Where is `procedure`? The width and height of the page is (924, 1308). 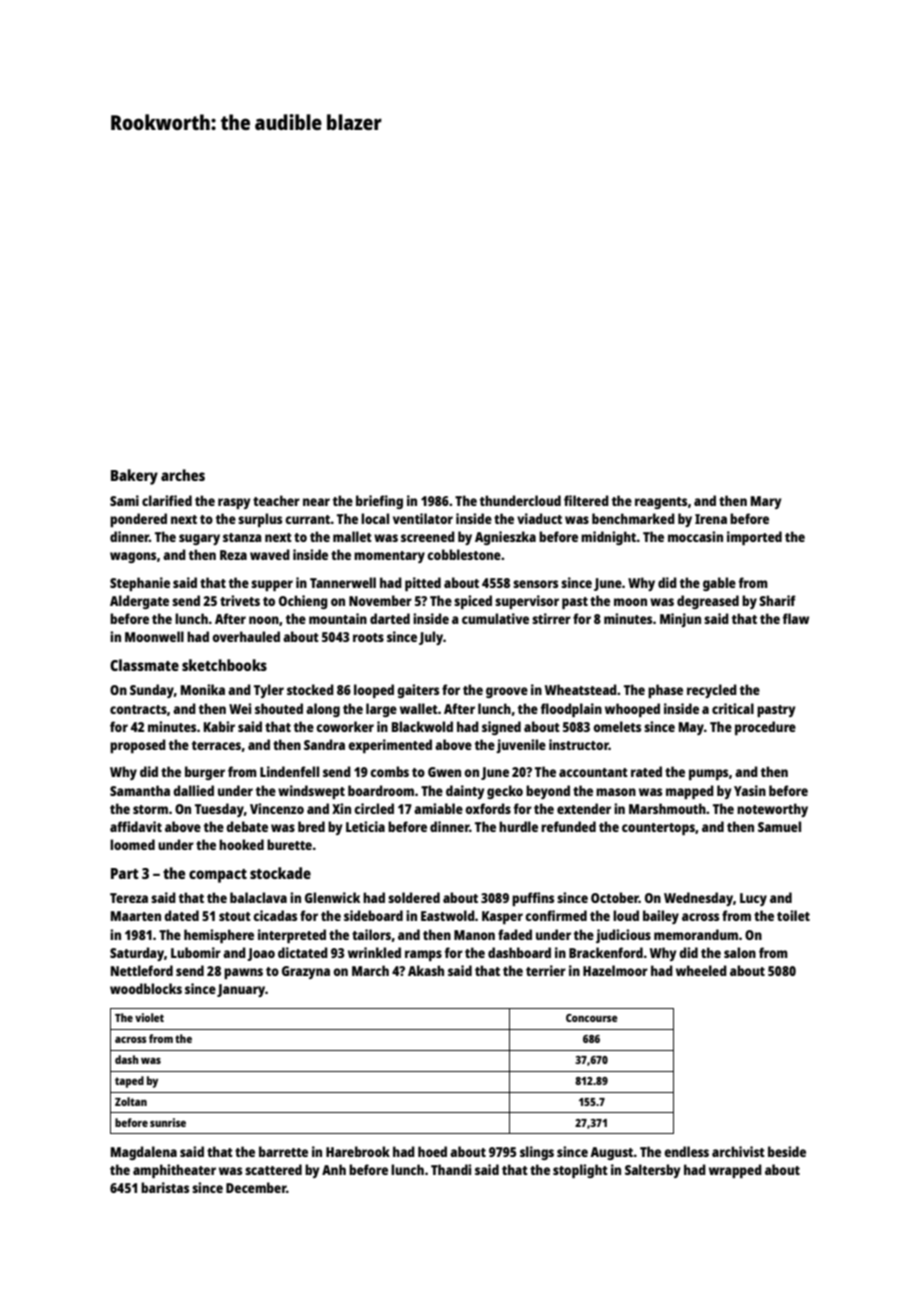
procedure is located at coordinates (765, 728).
